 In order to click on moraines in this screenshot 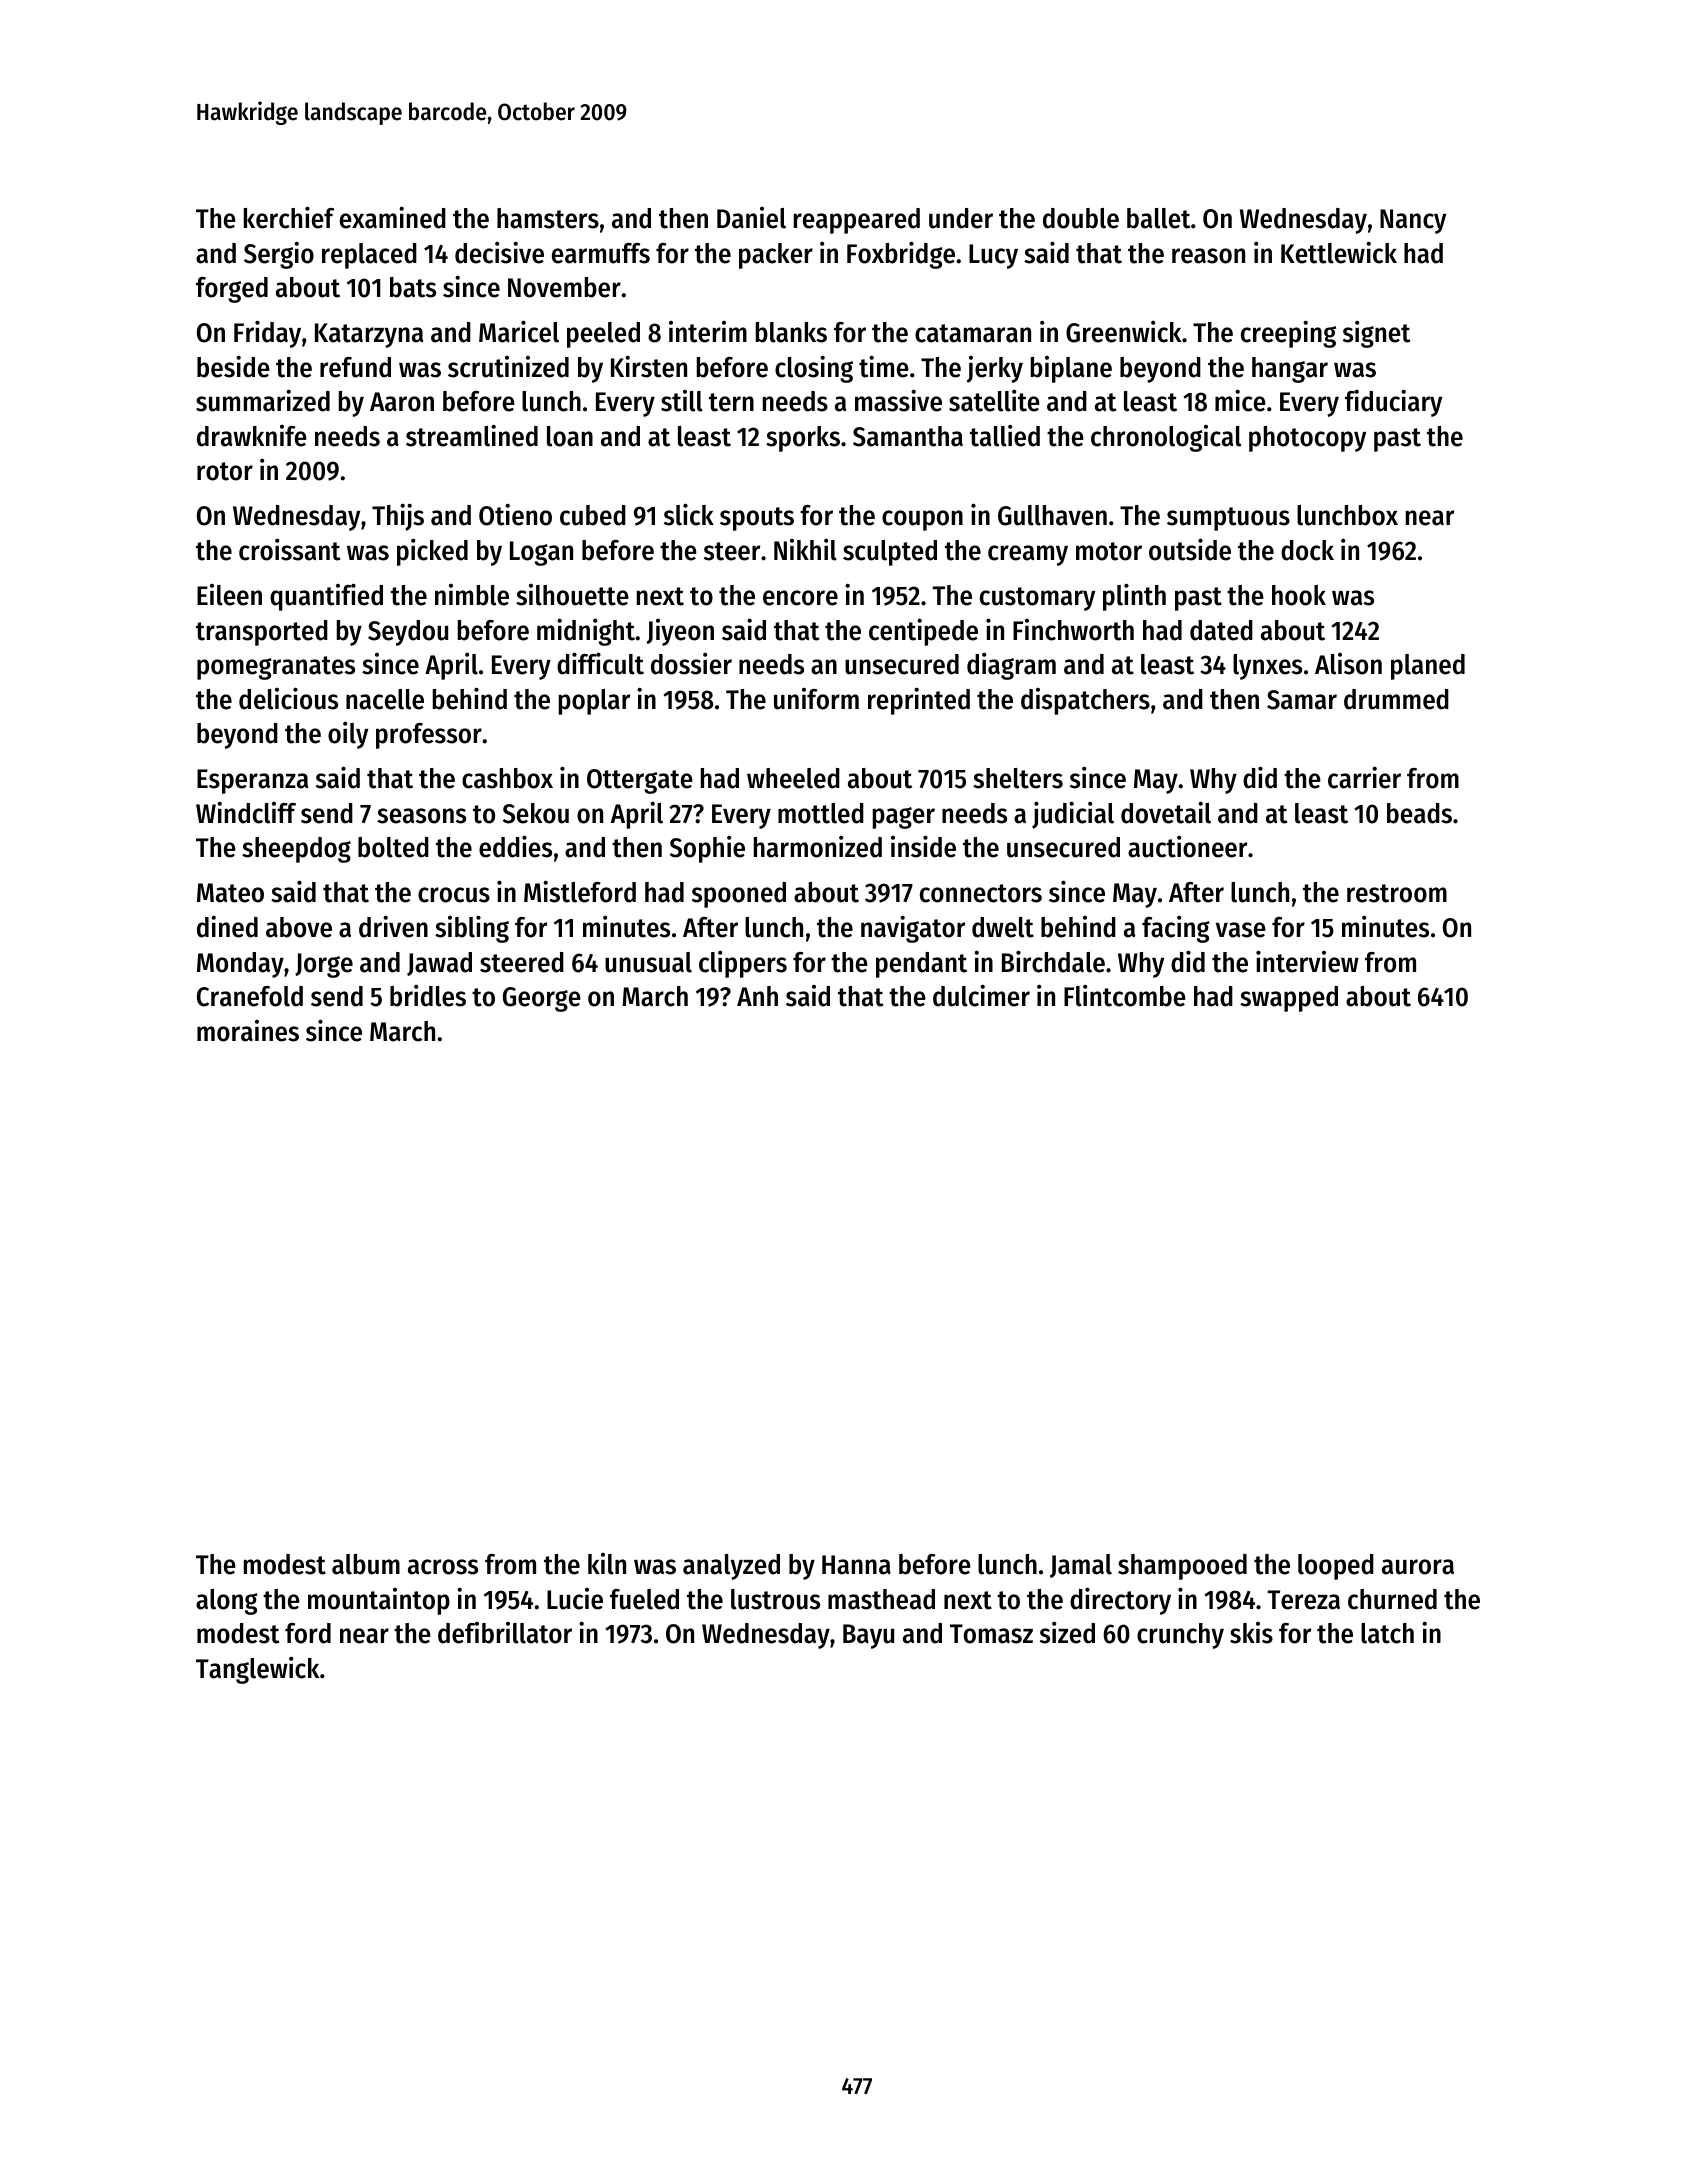, I will do `click(248, 1031)`.
